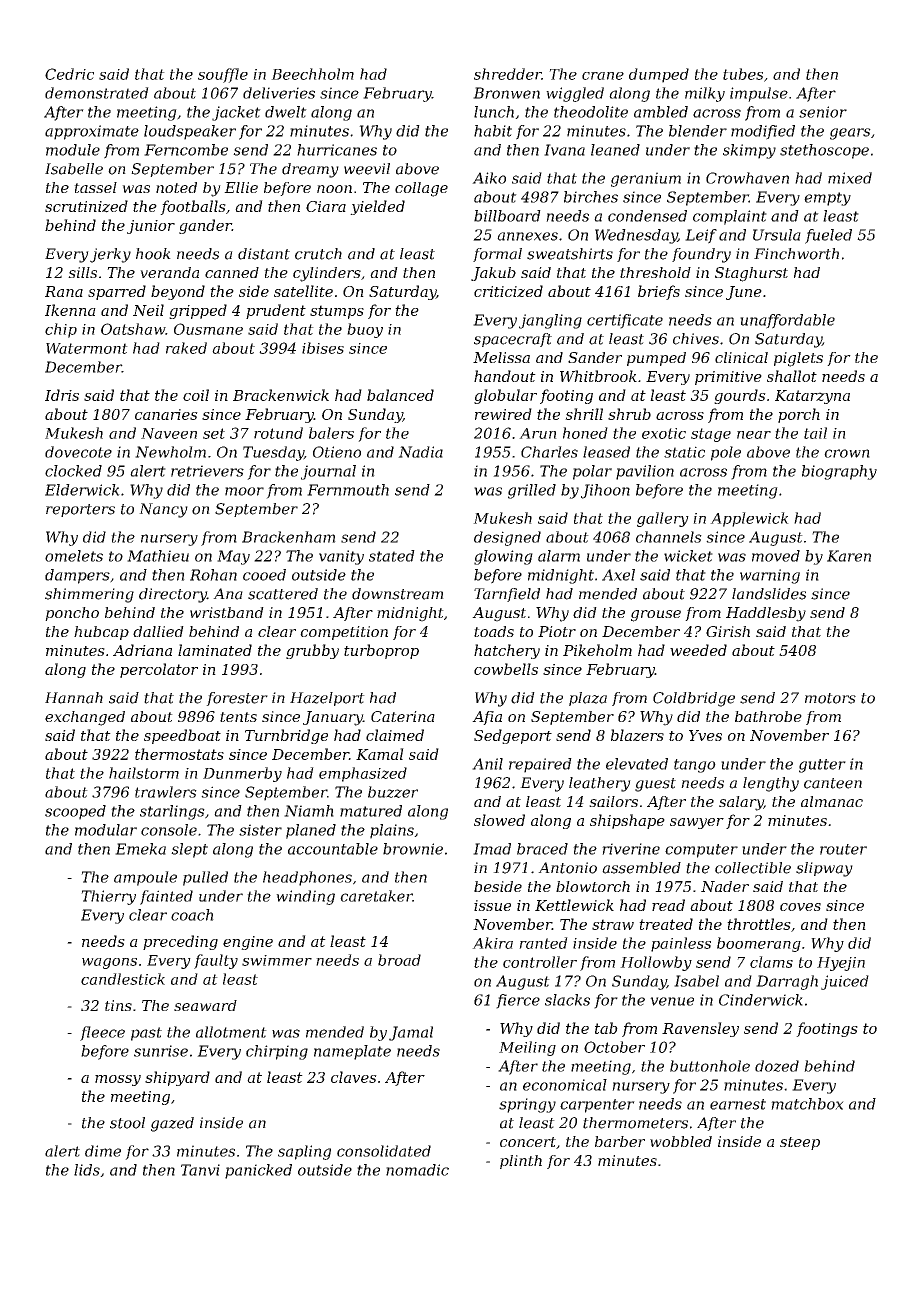 The height and width of the screenshot is (1308, 924). I want to click on Nancy, so click(163, 510).
